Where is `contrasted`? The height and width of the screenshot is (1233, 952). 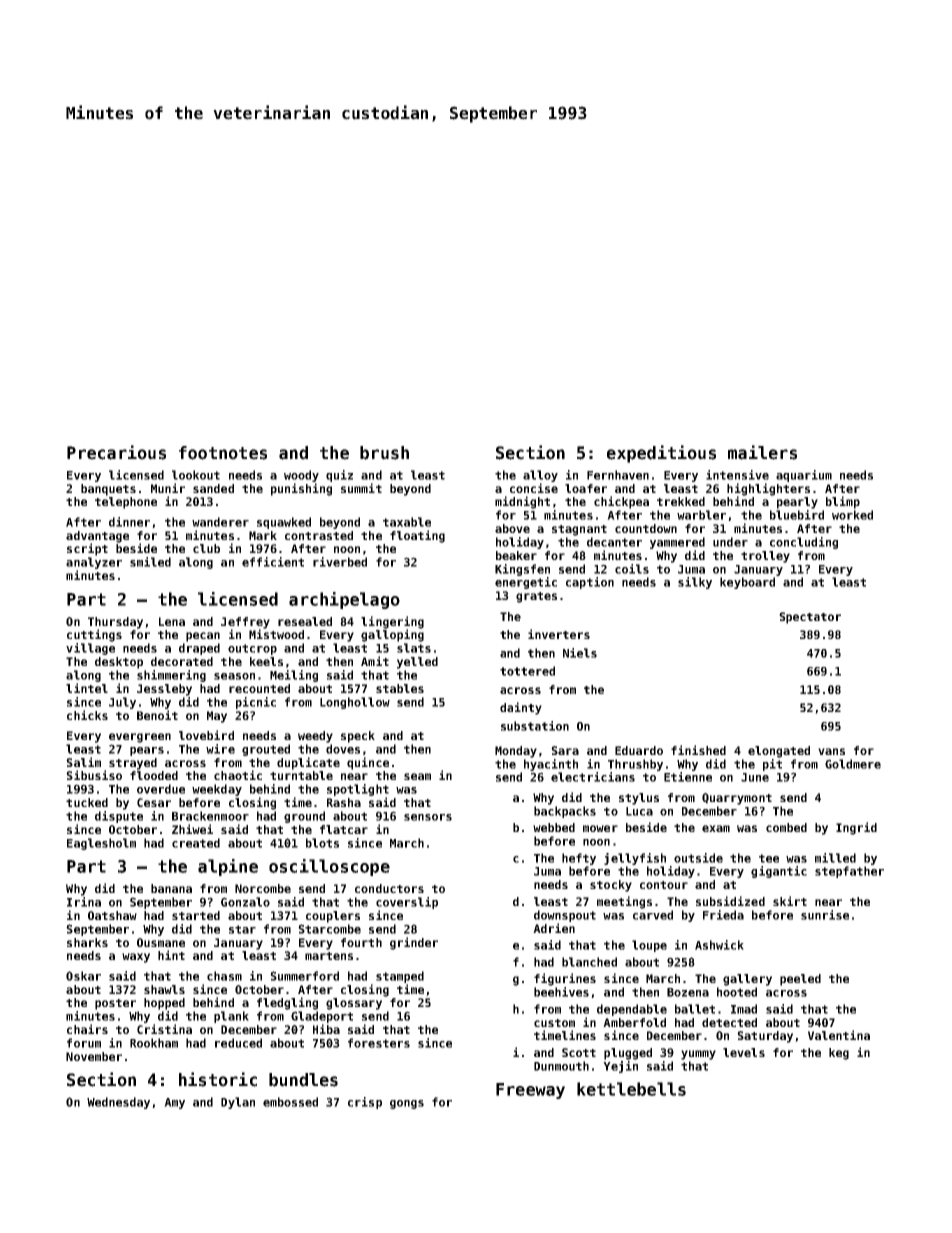 contrasted is located at coordinates (319, 535).
